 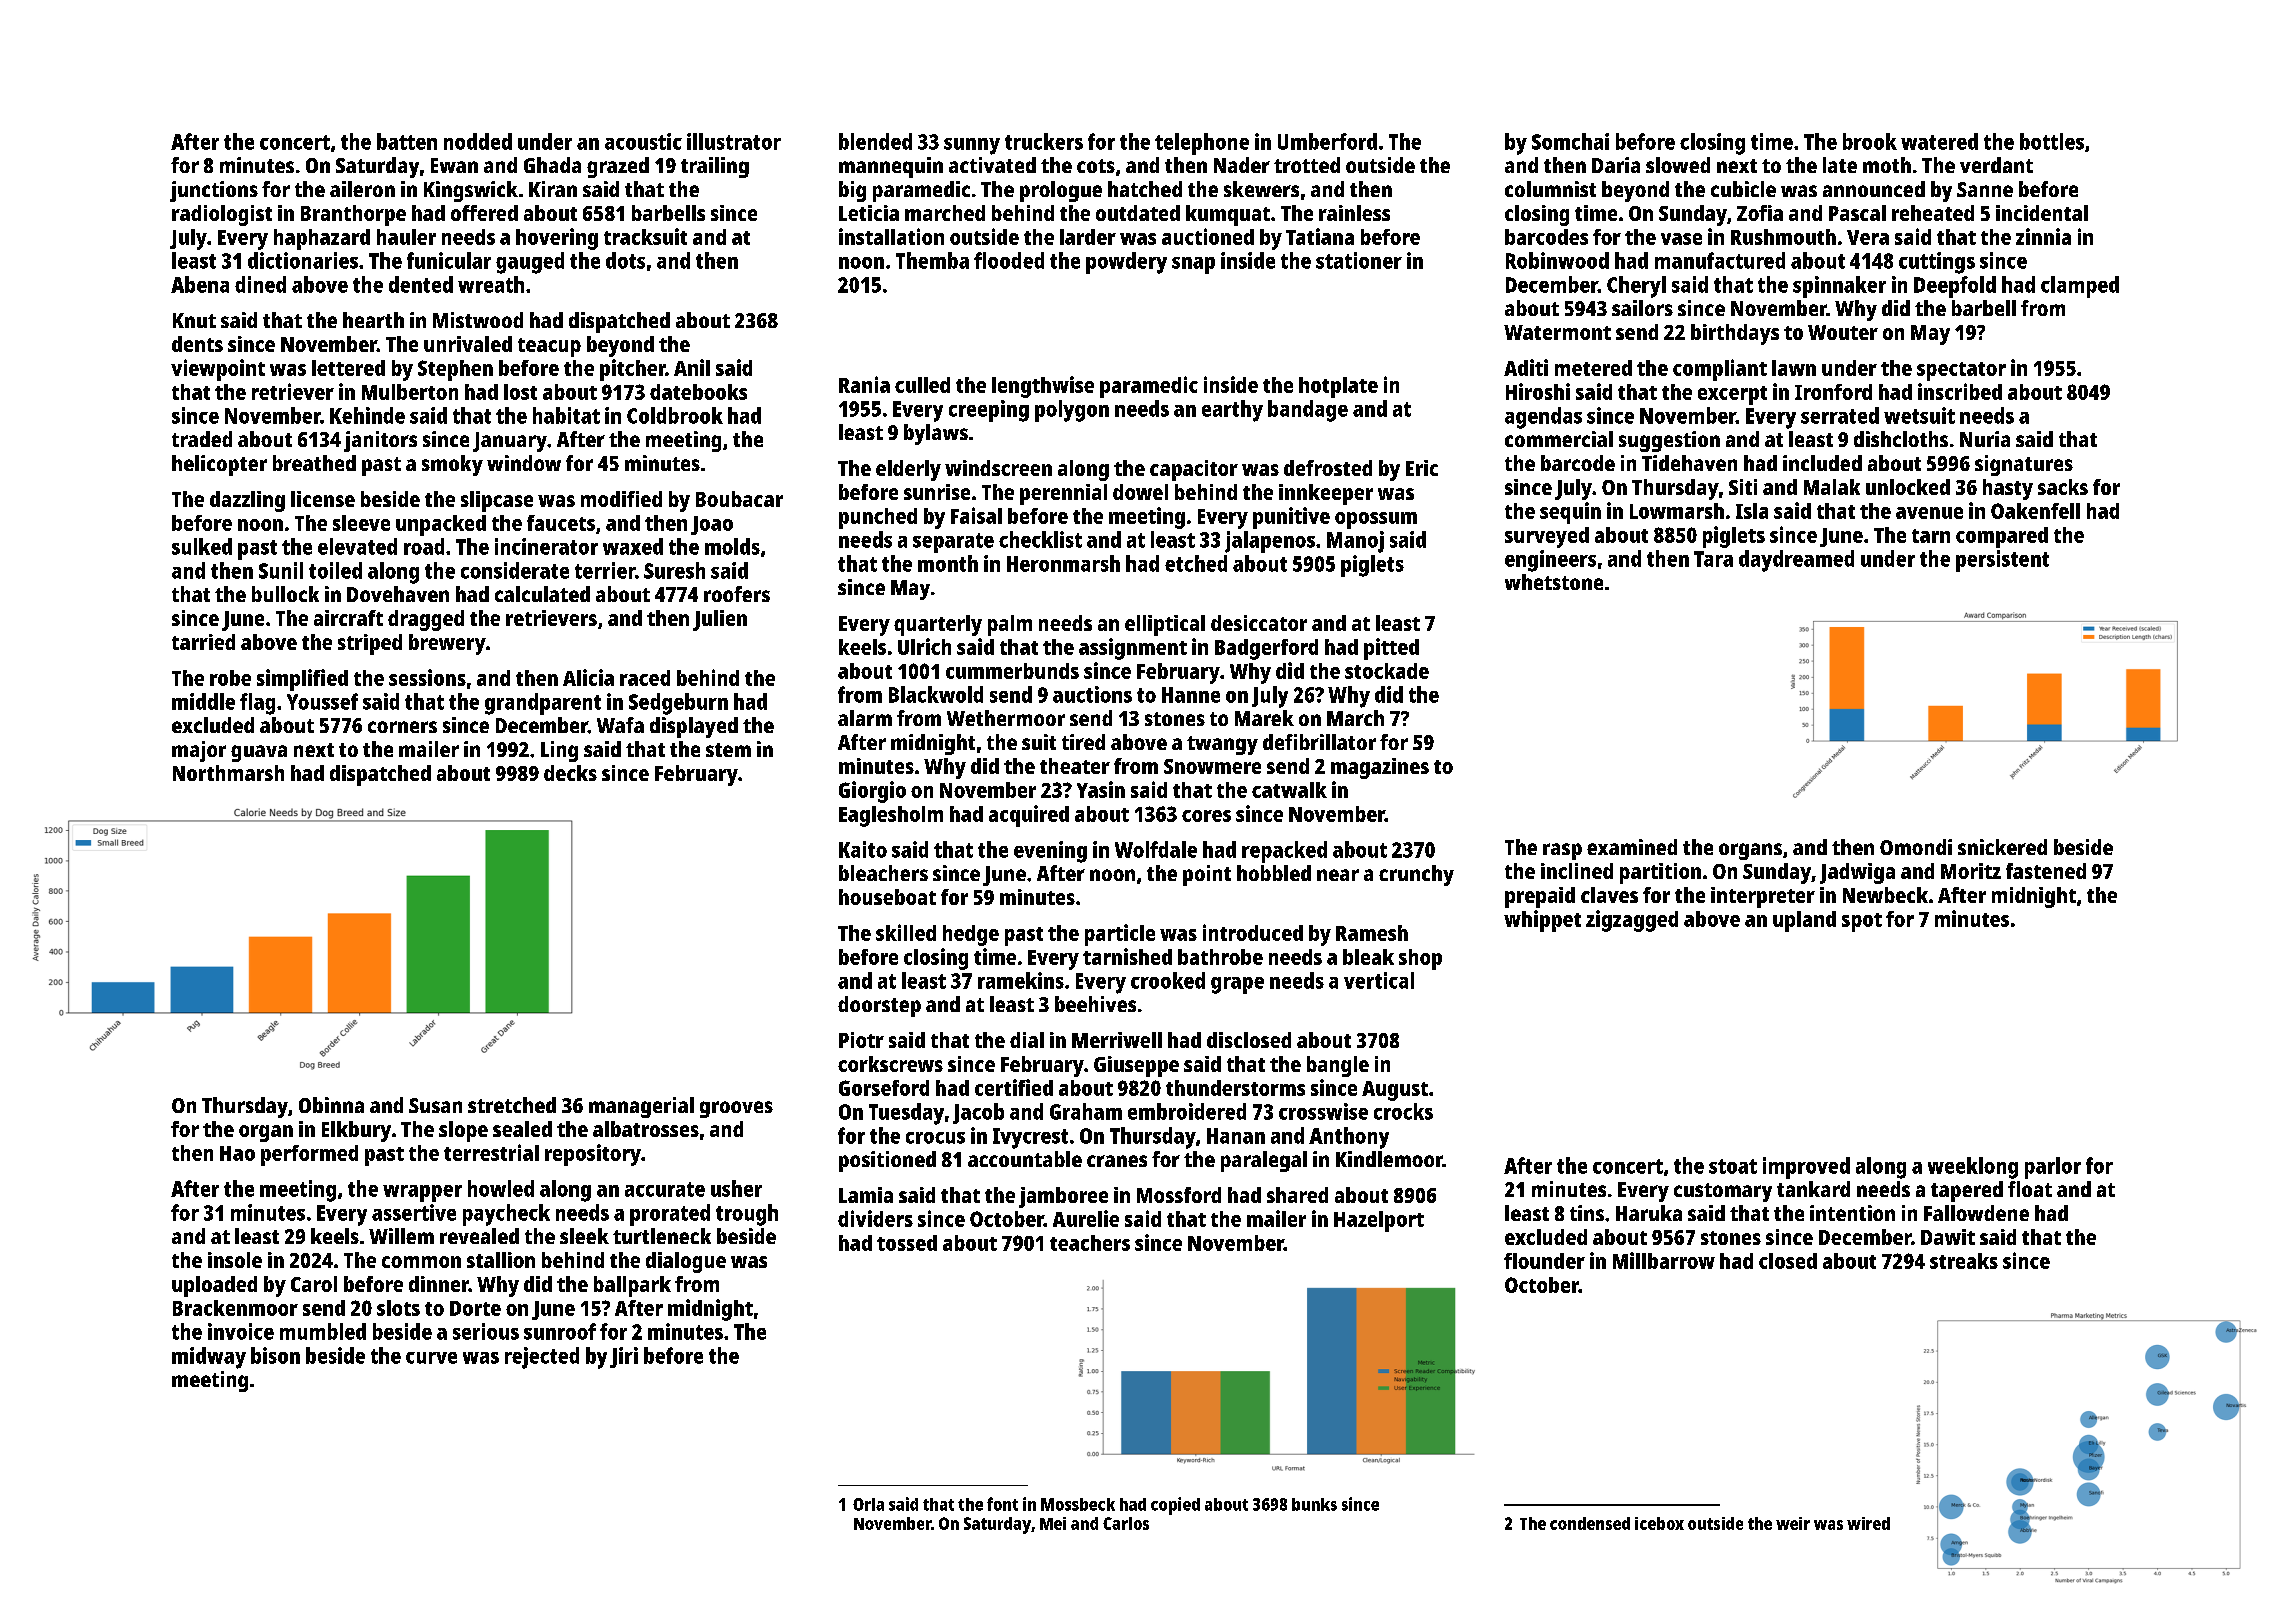 What do you see at coordinates (426, 620) in the document?
I see `dragged` at bounding box center [426, 620].
